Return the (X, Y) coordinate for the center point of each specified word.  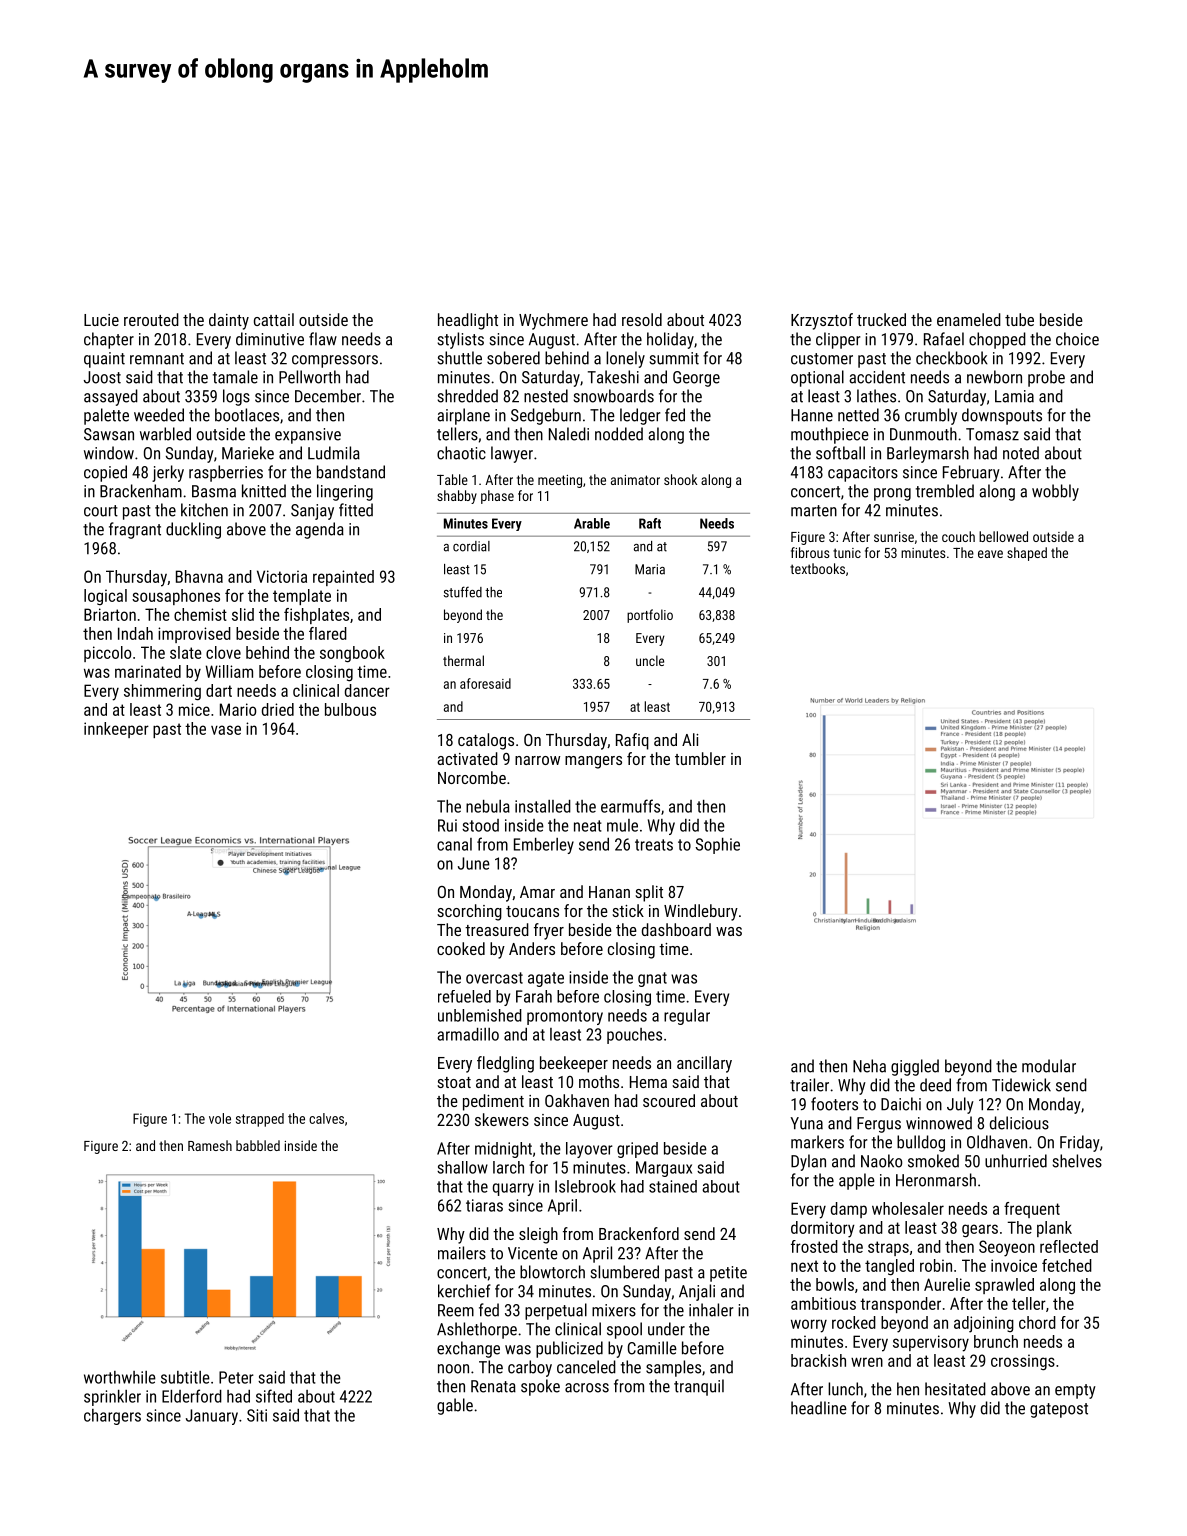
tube (1019, 319)
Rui (447, 825)
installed (543, 806)
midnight (503, 1150)
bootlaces (247, 415)
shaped (1027, 554)
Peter (236, 1377)
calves (326, 1118)
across (587, 1388)
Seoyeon (1007, 1248)
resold (642, 319)
